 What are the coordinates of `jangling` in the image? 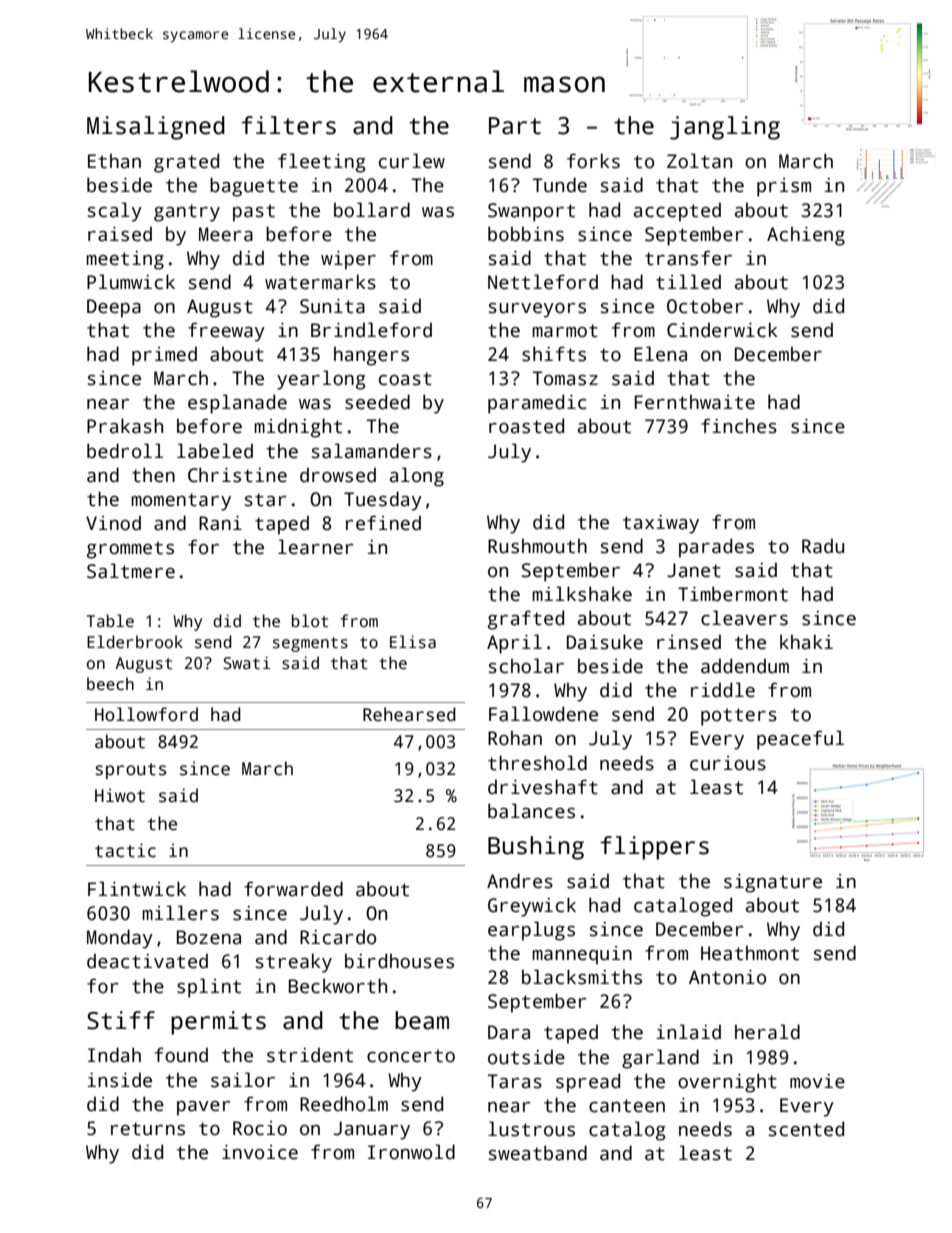 It's located at (725, 128).
